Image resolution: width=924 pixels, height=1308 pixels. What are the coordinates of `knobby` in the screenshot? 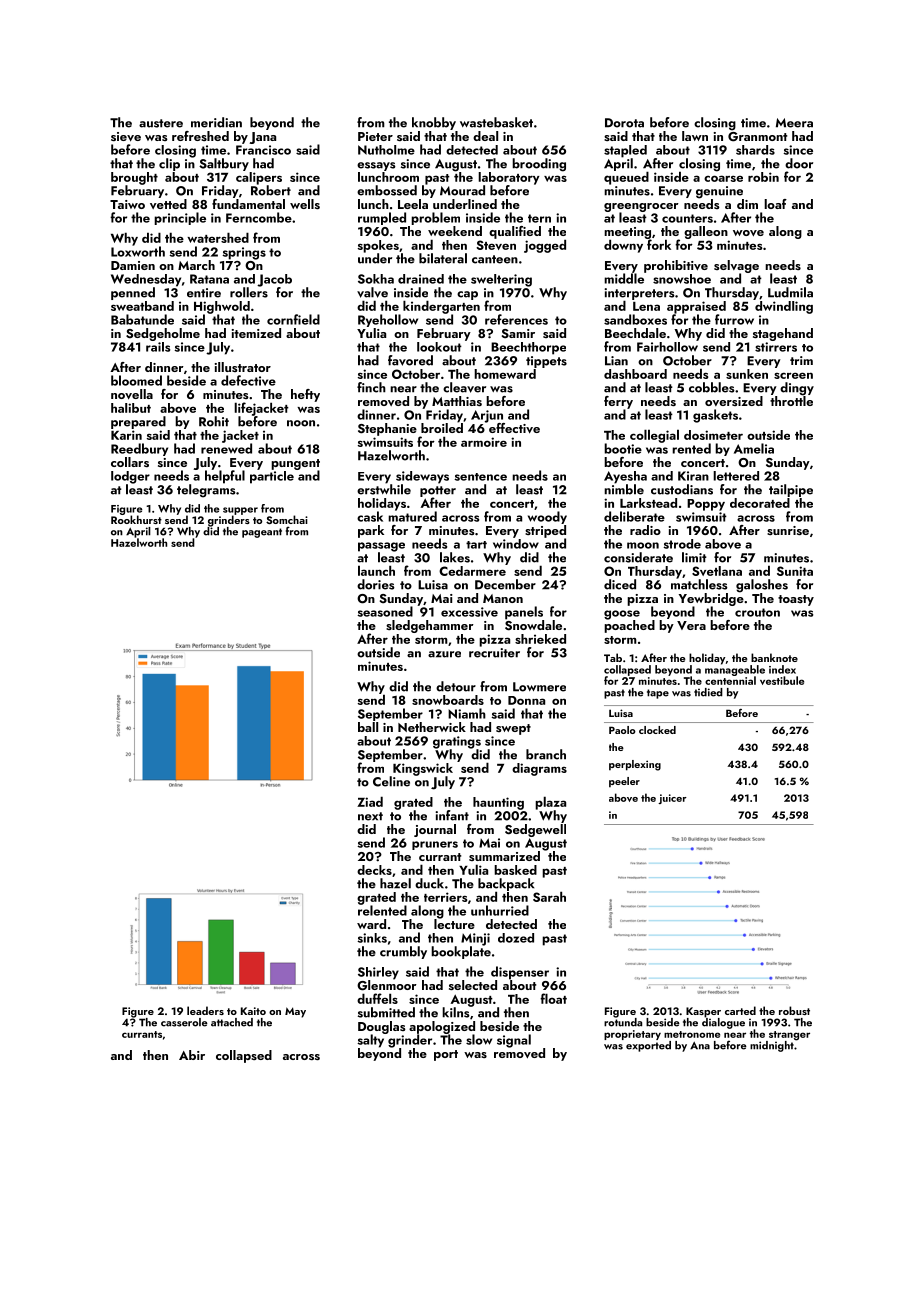 It's located at (434, 123).
